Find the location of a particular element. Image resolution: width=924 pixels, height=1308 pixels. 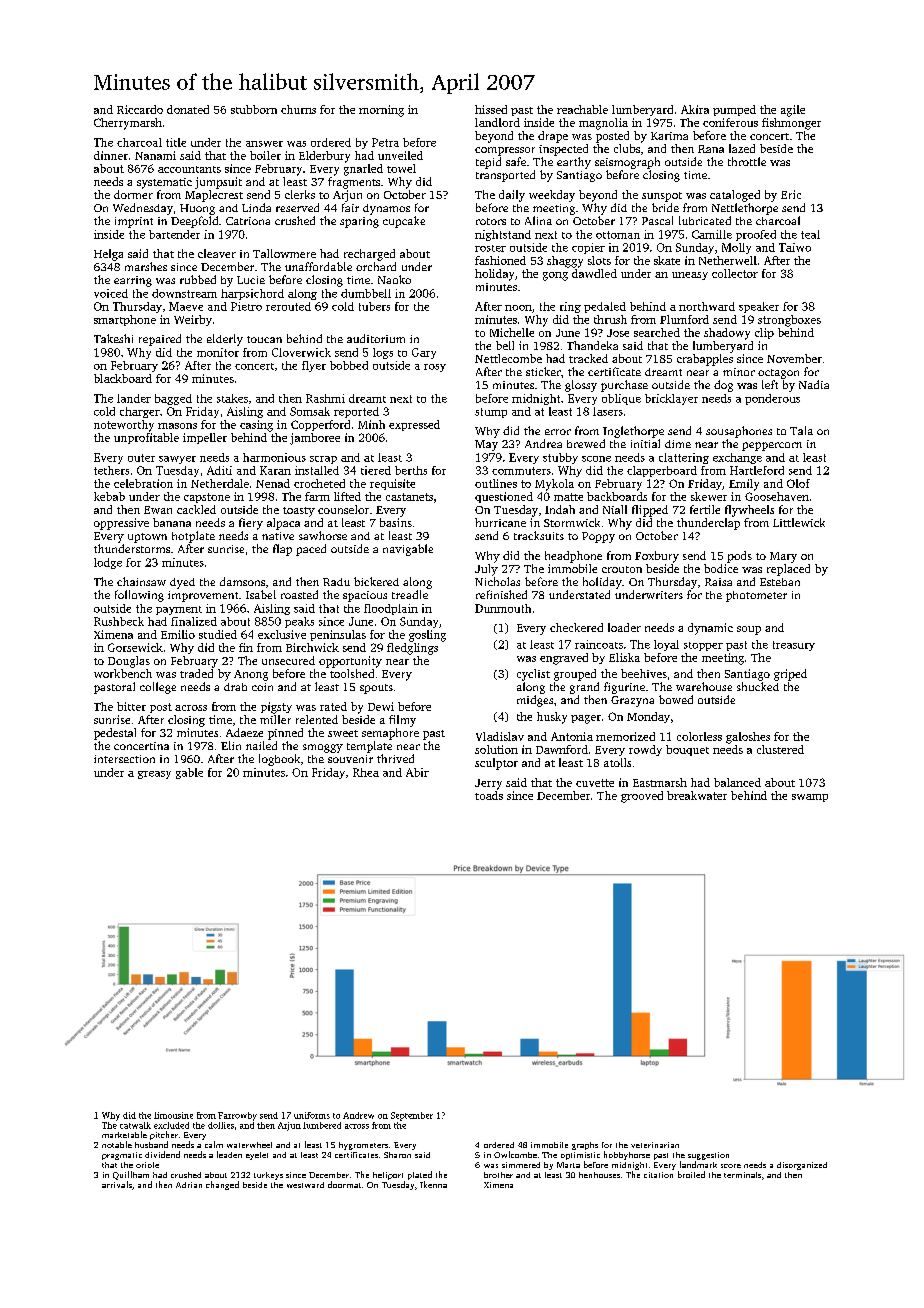

terminals is located at coordinates (742, 1175).
